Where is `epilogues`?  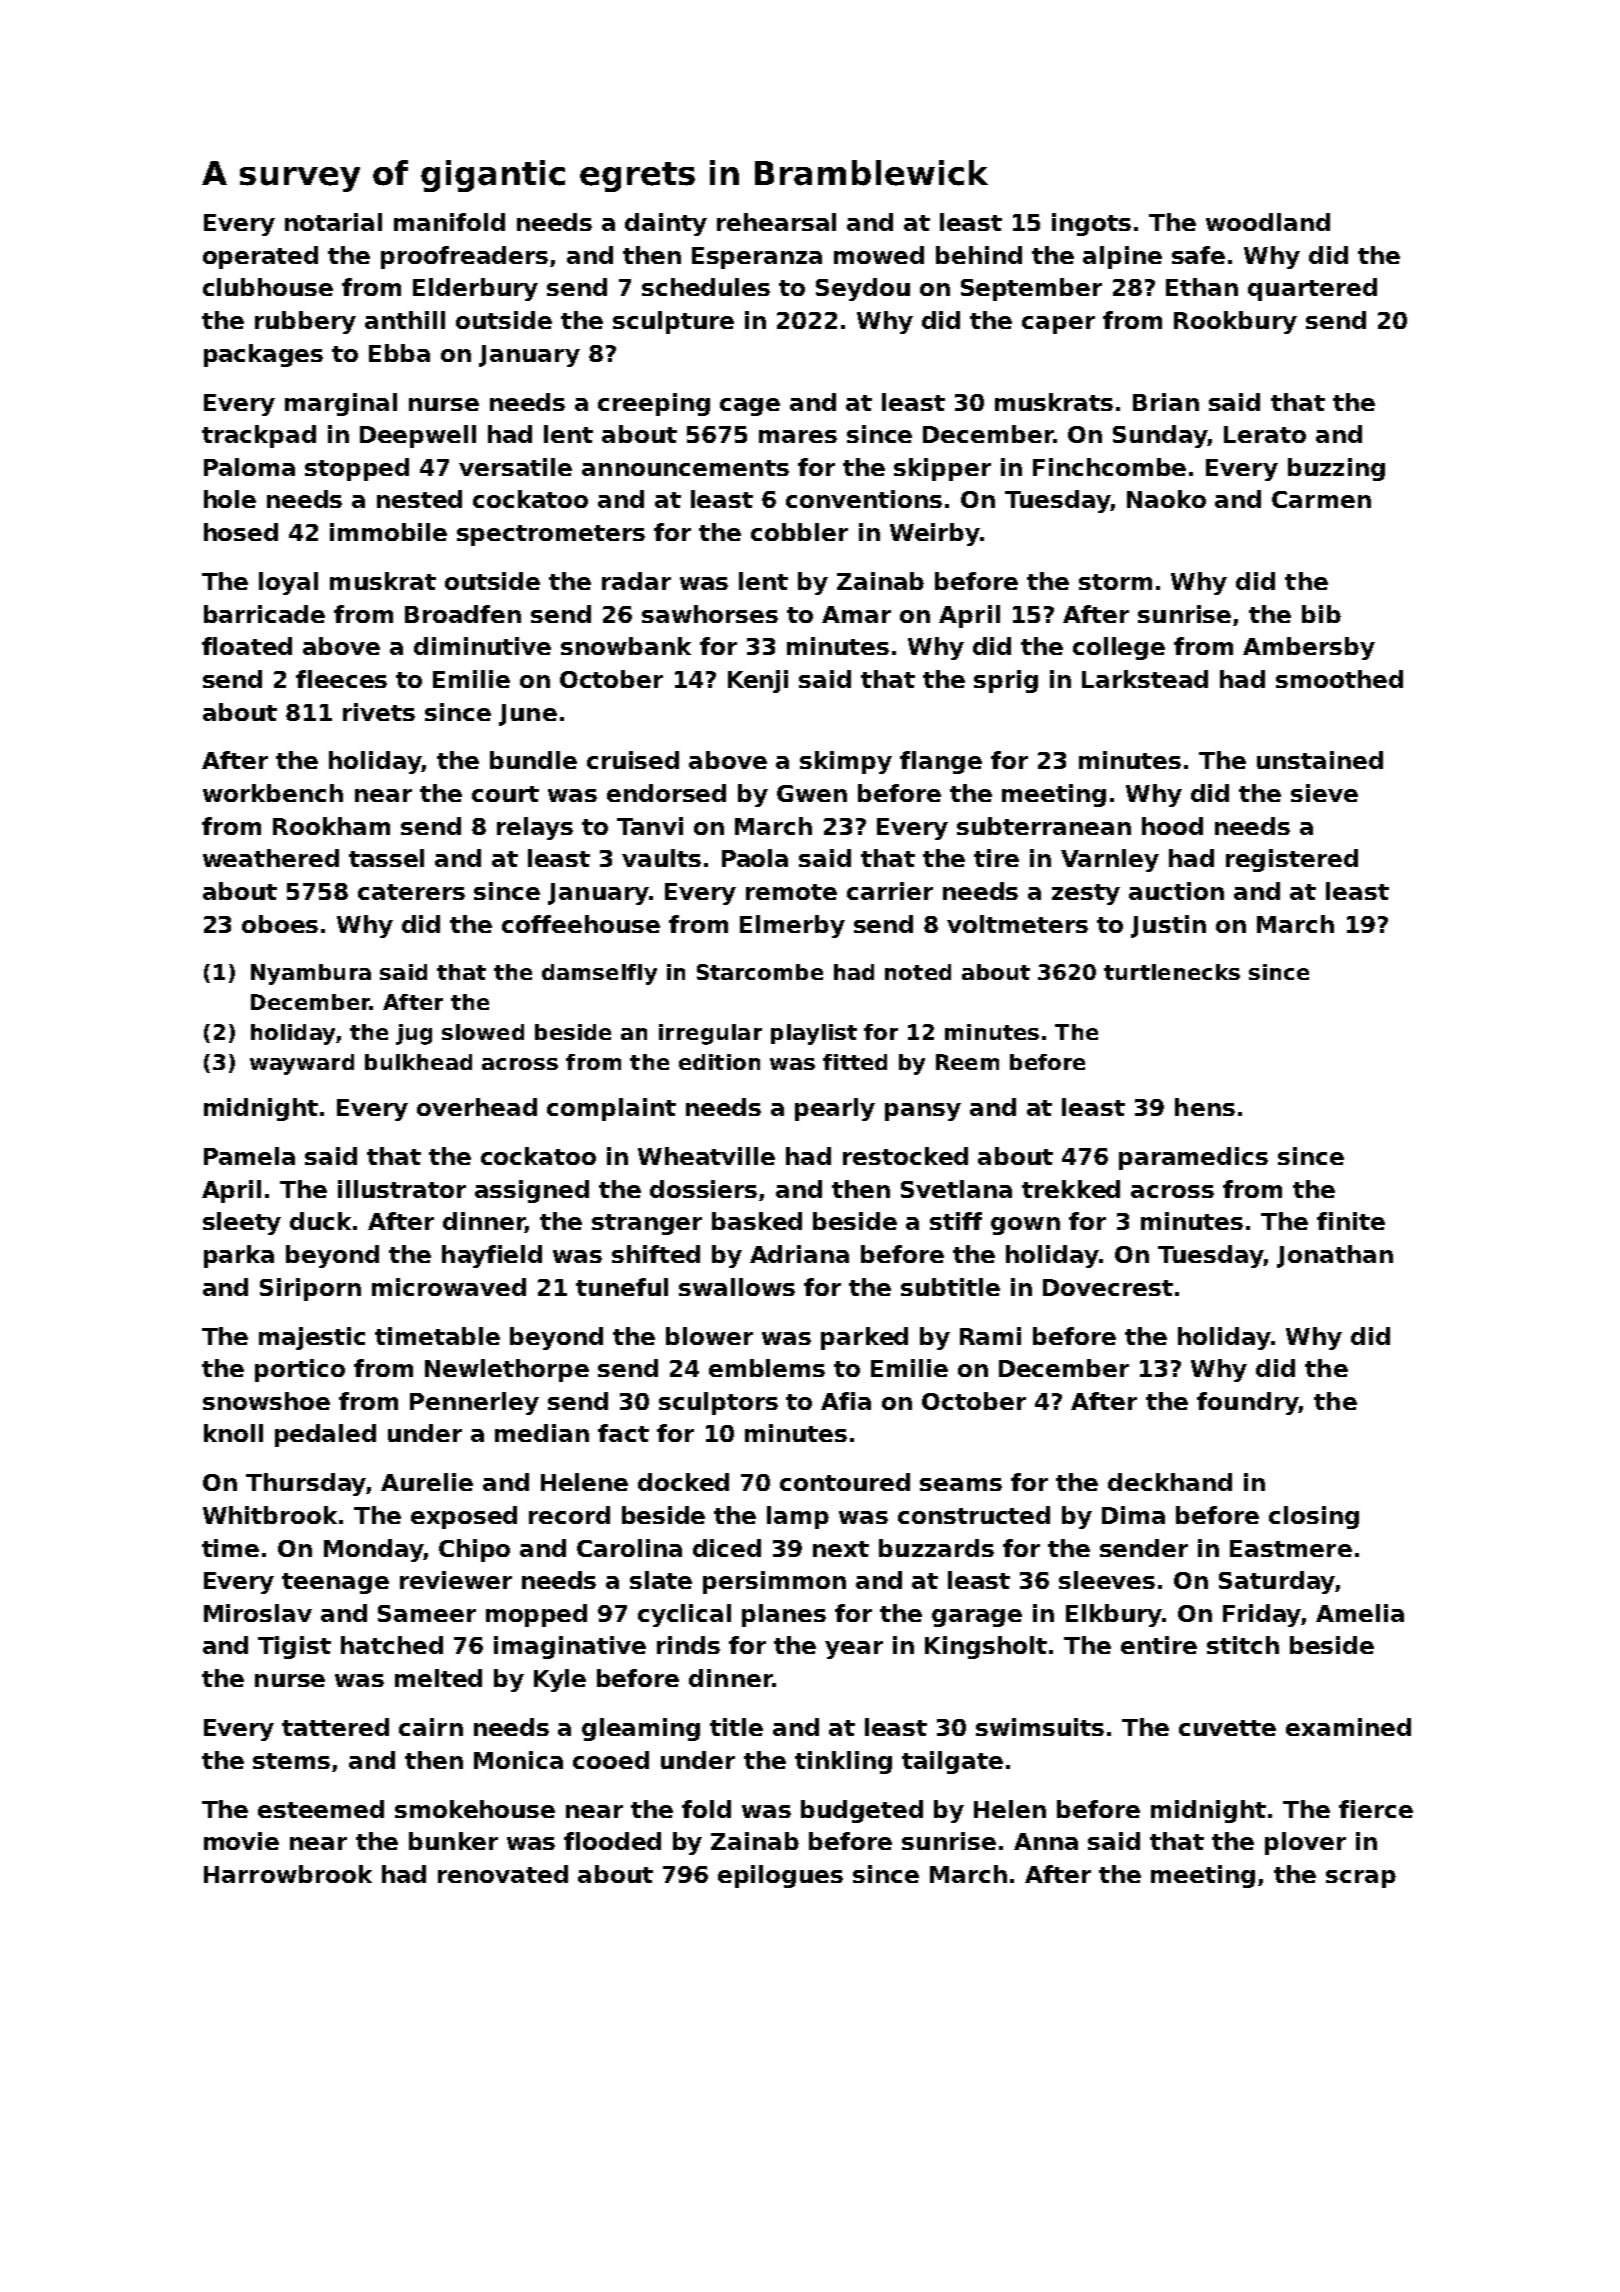
epilogues is located at coordinates (780, 1876).
